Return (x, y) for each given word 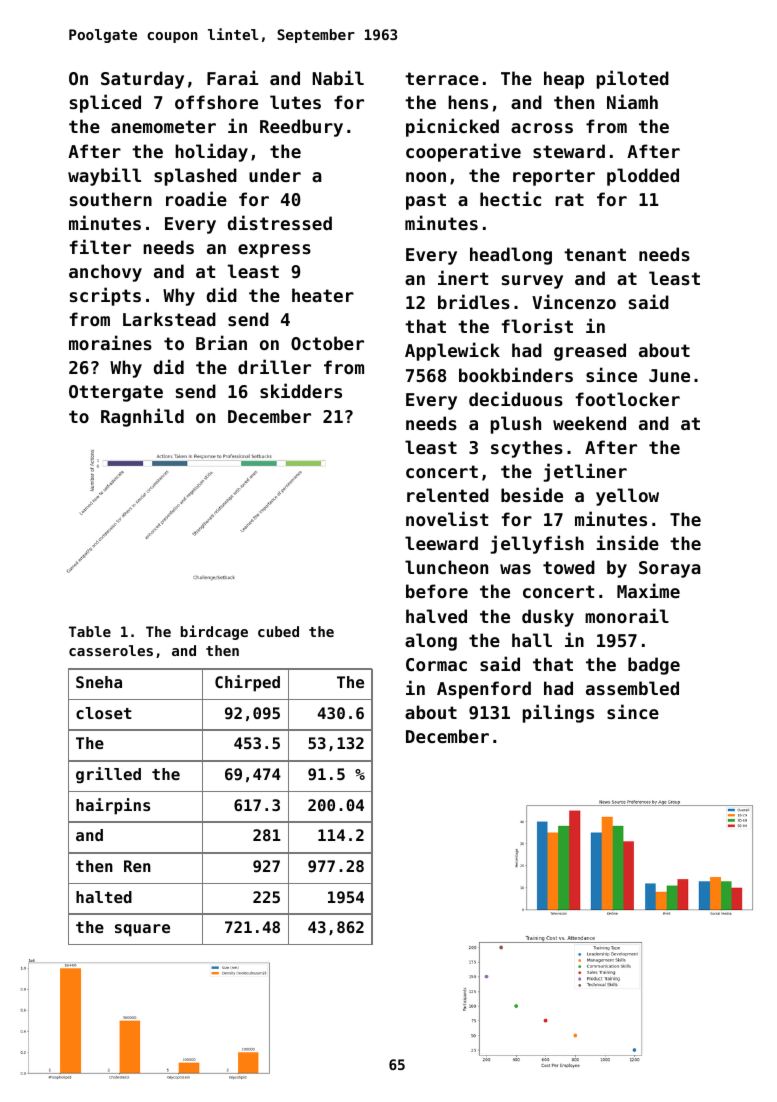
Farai (233, 77)
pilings (558, 713)
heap (564, 80)
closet (104, 713)
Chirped (247, 683)
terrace (442, 78)
